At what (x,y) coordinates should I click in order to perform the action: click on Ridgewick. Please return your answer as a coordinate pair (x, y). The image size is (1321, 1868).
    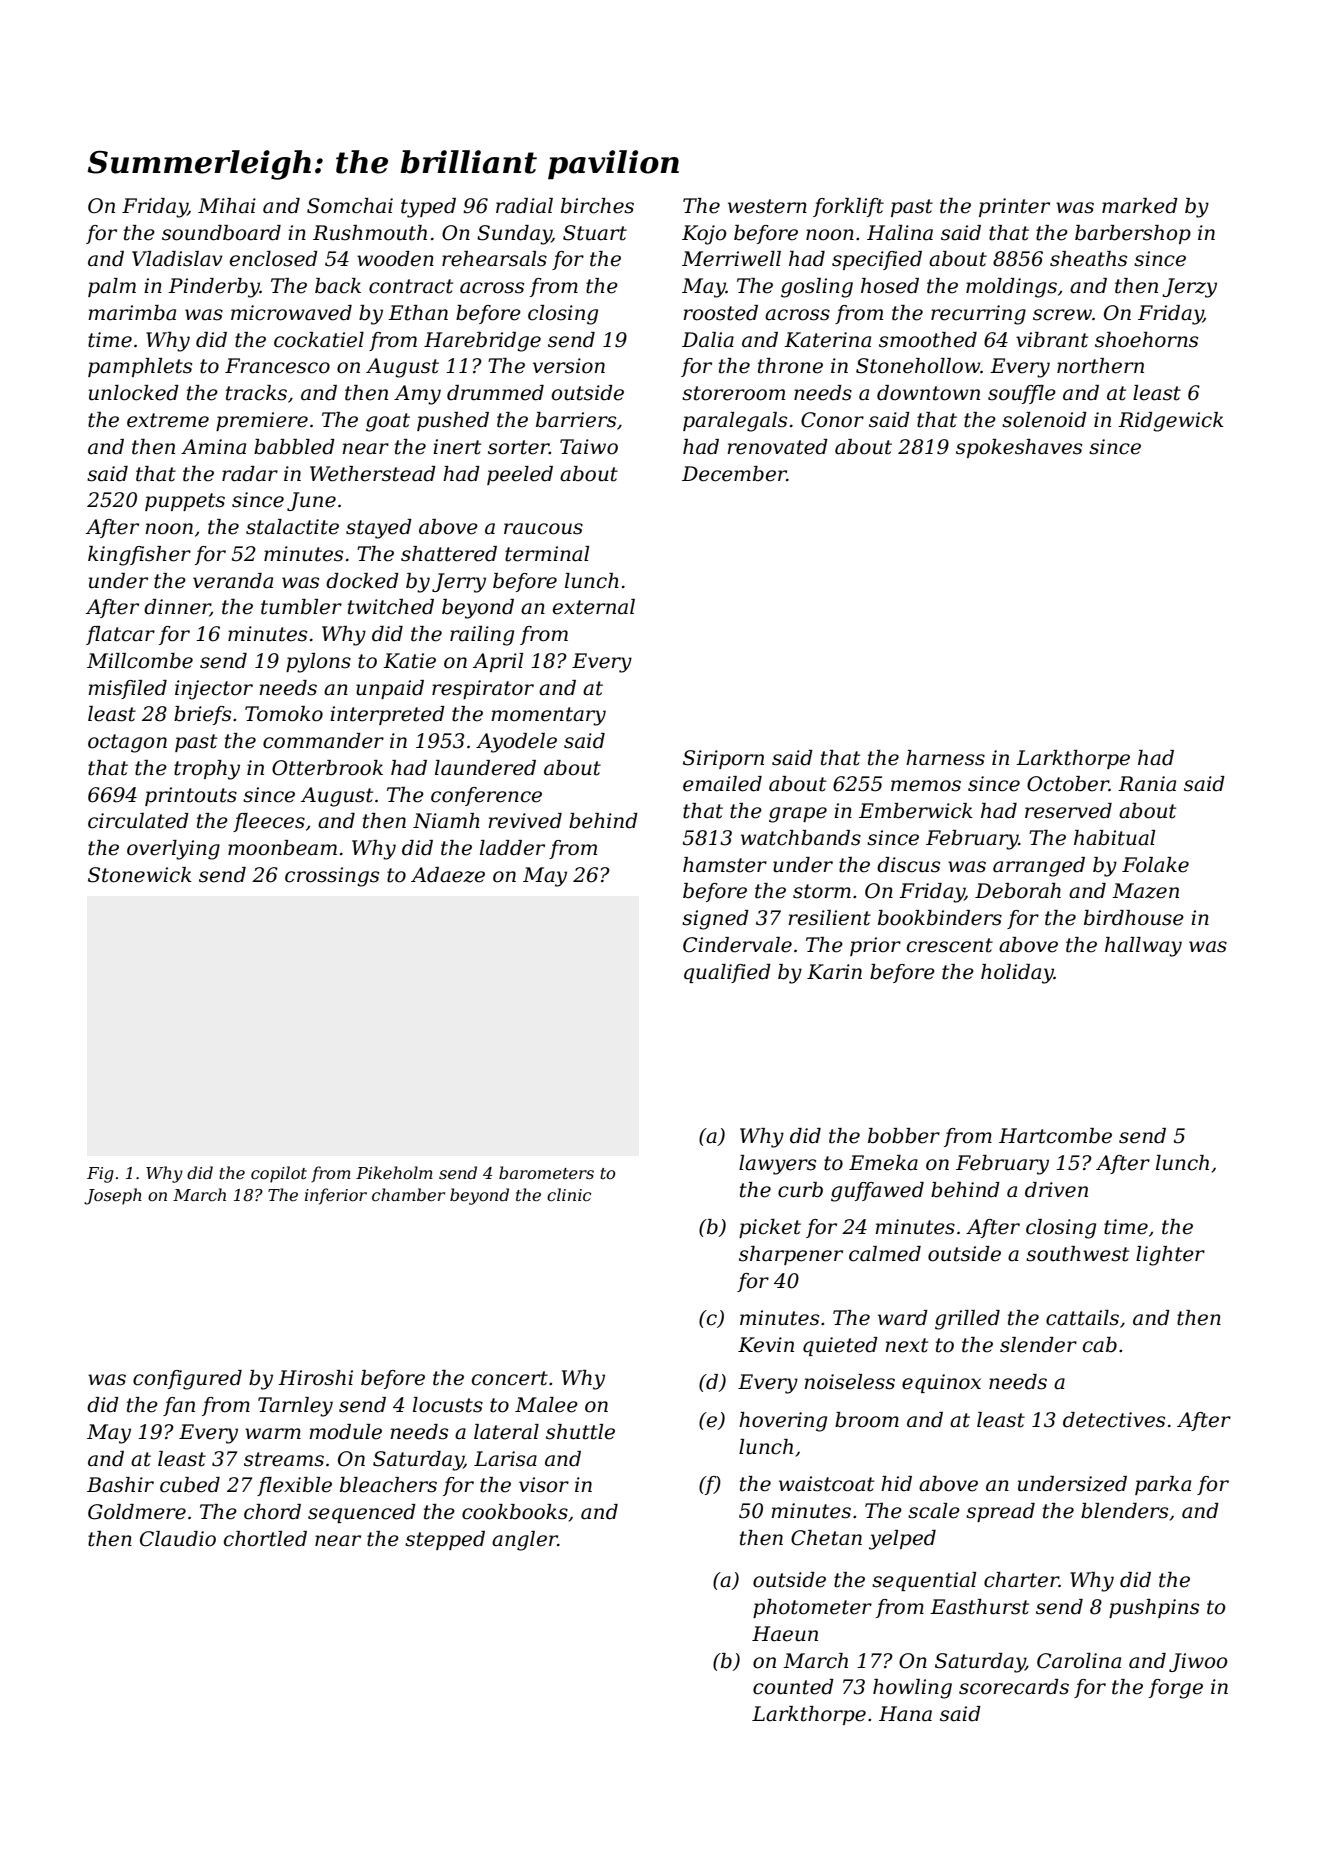
    Looking at the image, I should click on (1171, 422).
